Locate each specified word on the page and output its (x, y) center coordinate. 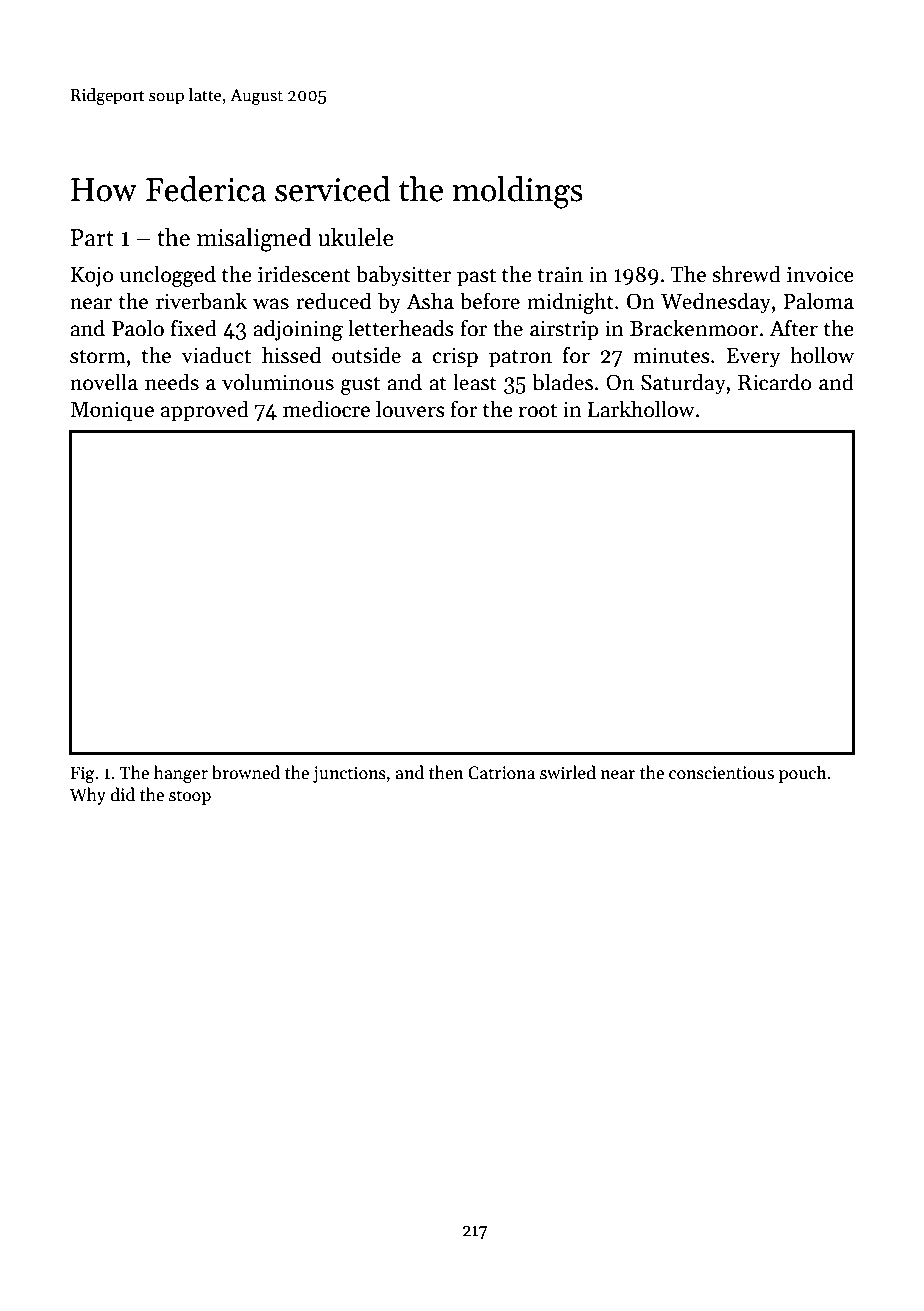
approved (205, 411)
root (538, 410)
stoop (190, 797)
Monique (112, 411)
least (475, 382)
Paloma (818, 301)
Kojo (91, 276)
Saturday (683, 384)
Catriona (501, 773)
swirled (568, 772)
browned (246, 772)
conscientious (721, 773)
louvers (410, 409)
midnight (570, 303)
